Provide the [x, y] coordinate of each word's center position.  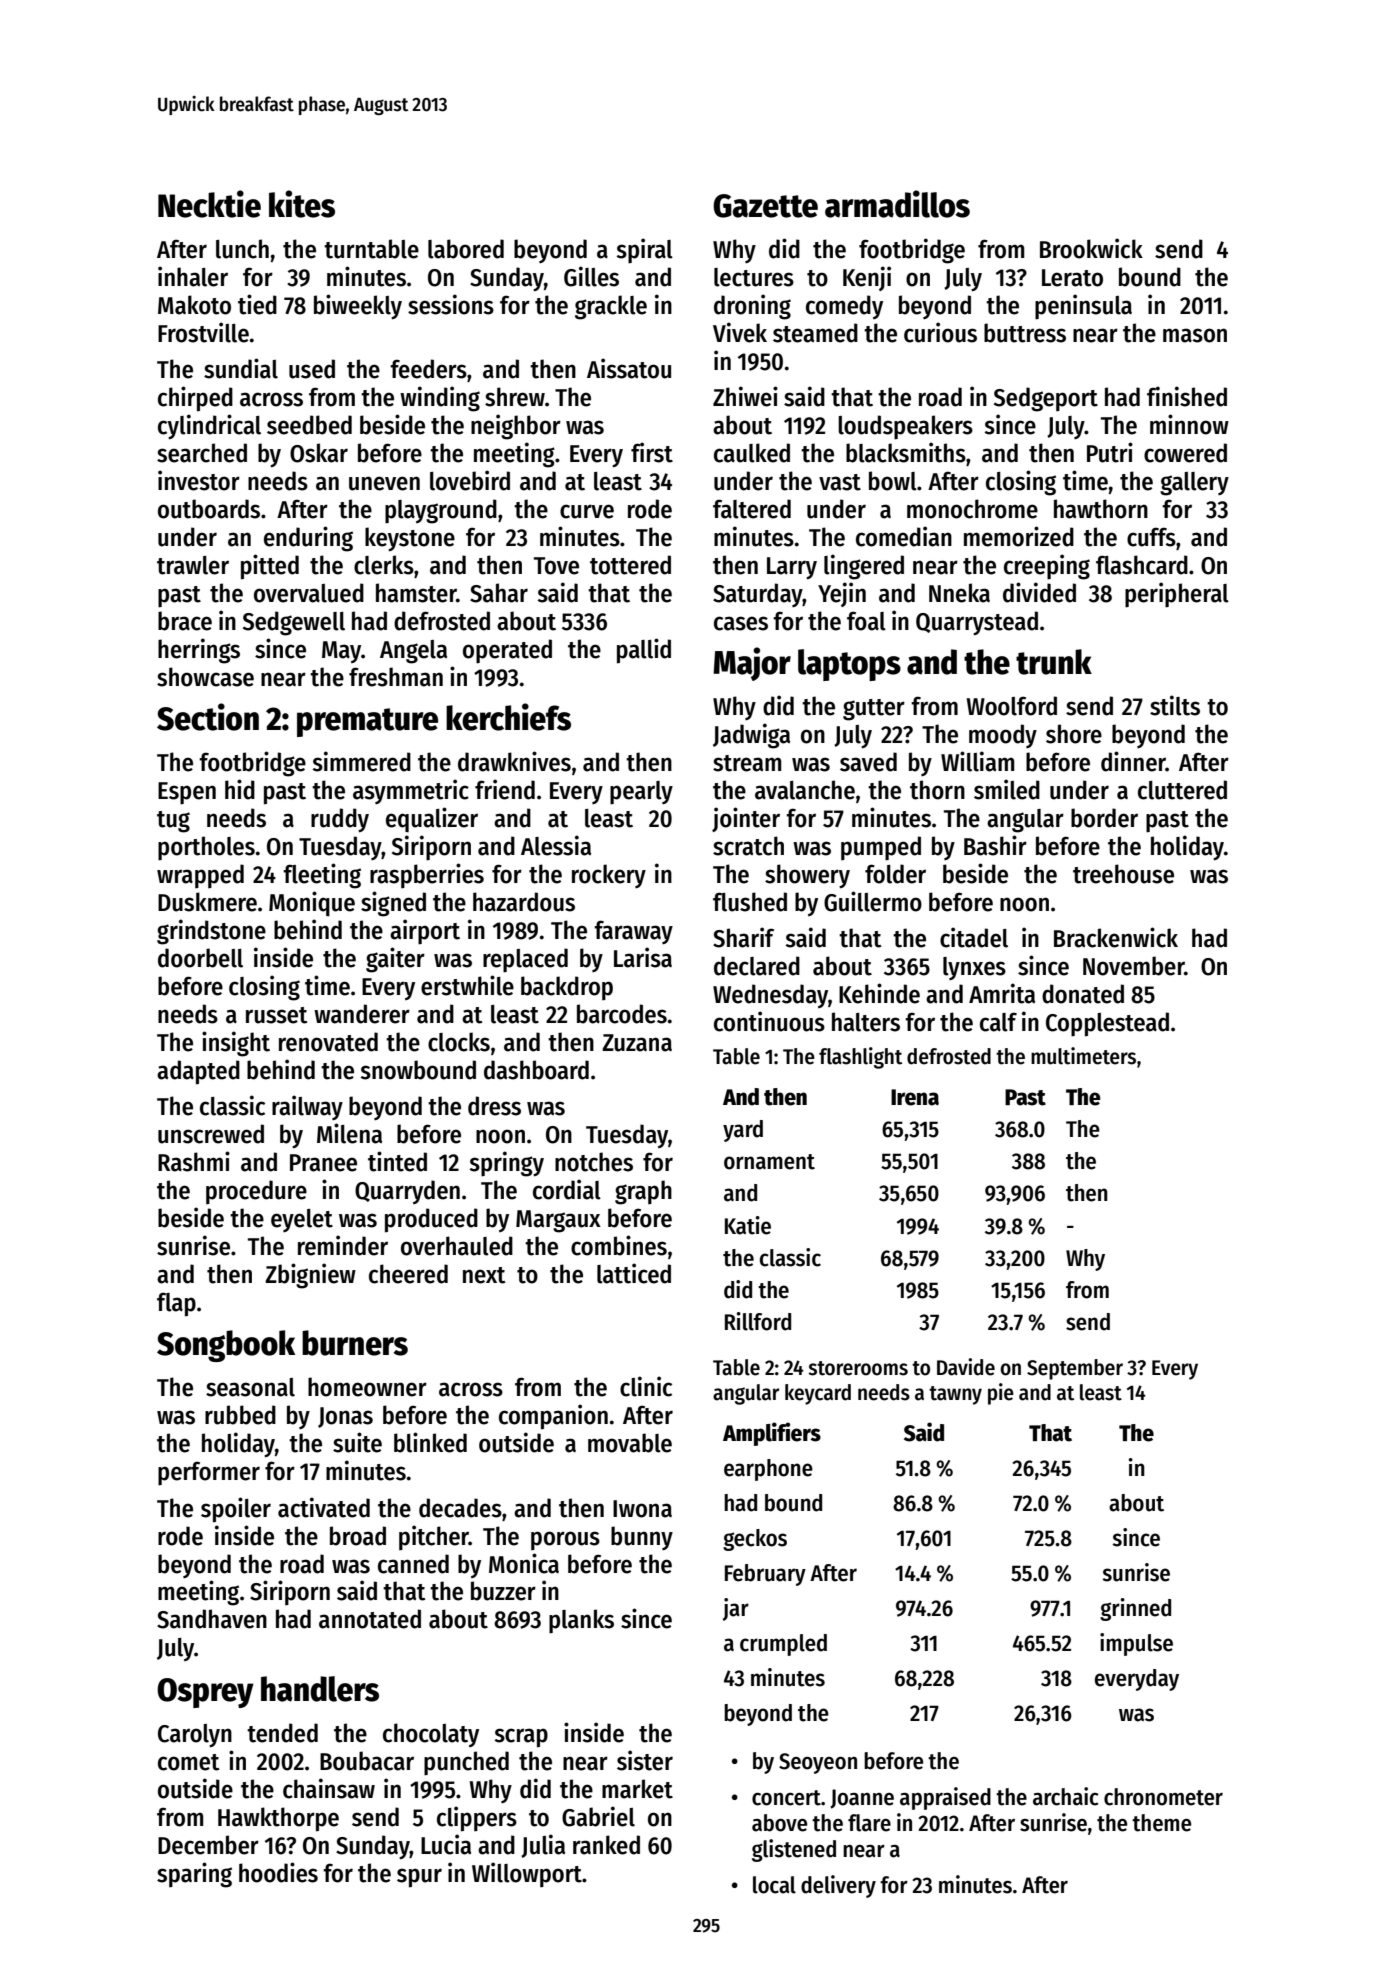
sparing [194, 1875]
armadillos [897, 204]
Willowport [527, 1874]
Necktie [209, 204]
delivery [838, 1886]
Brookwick [1091, 248]
